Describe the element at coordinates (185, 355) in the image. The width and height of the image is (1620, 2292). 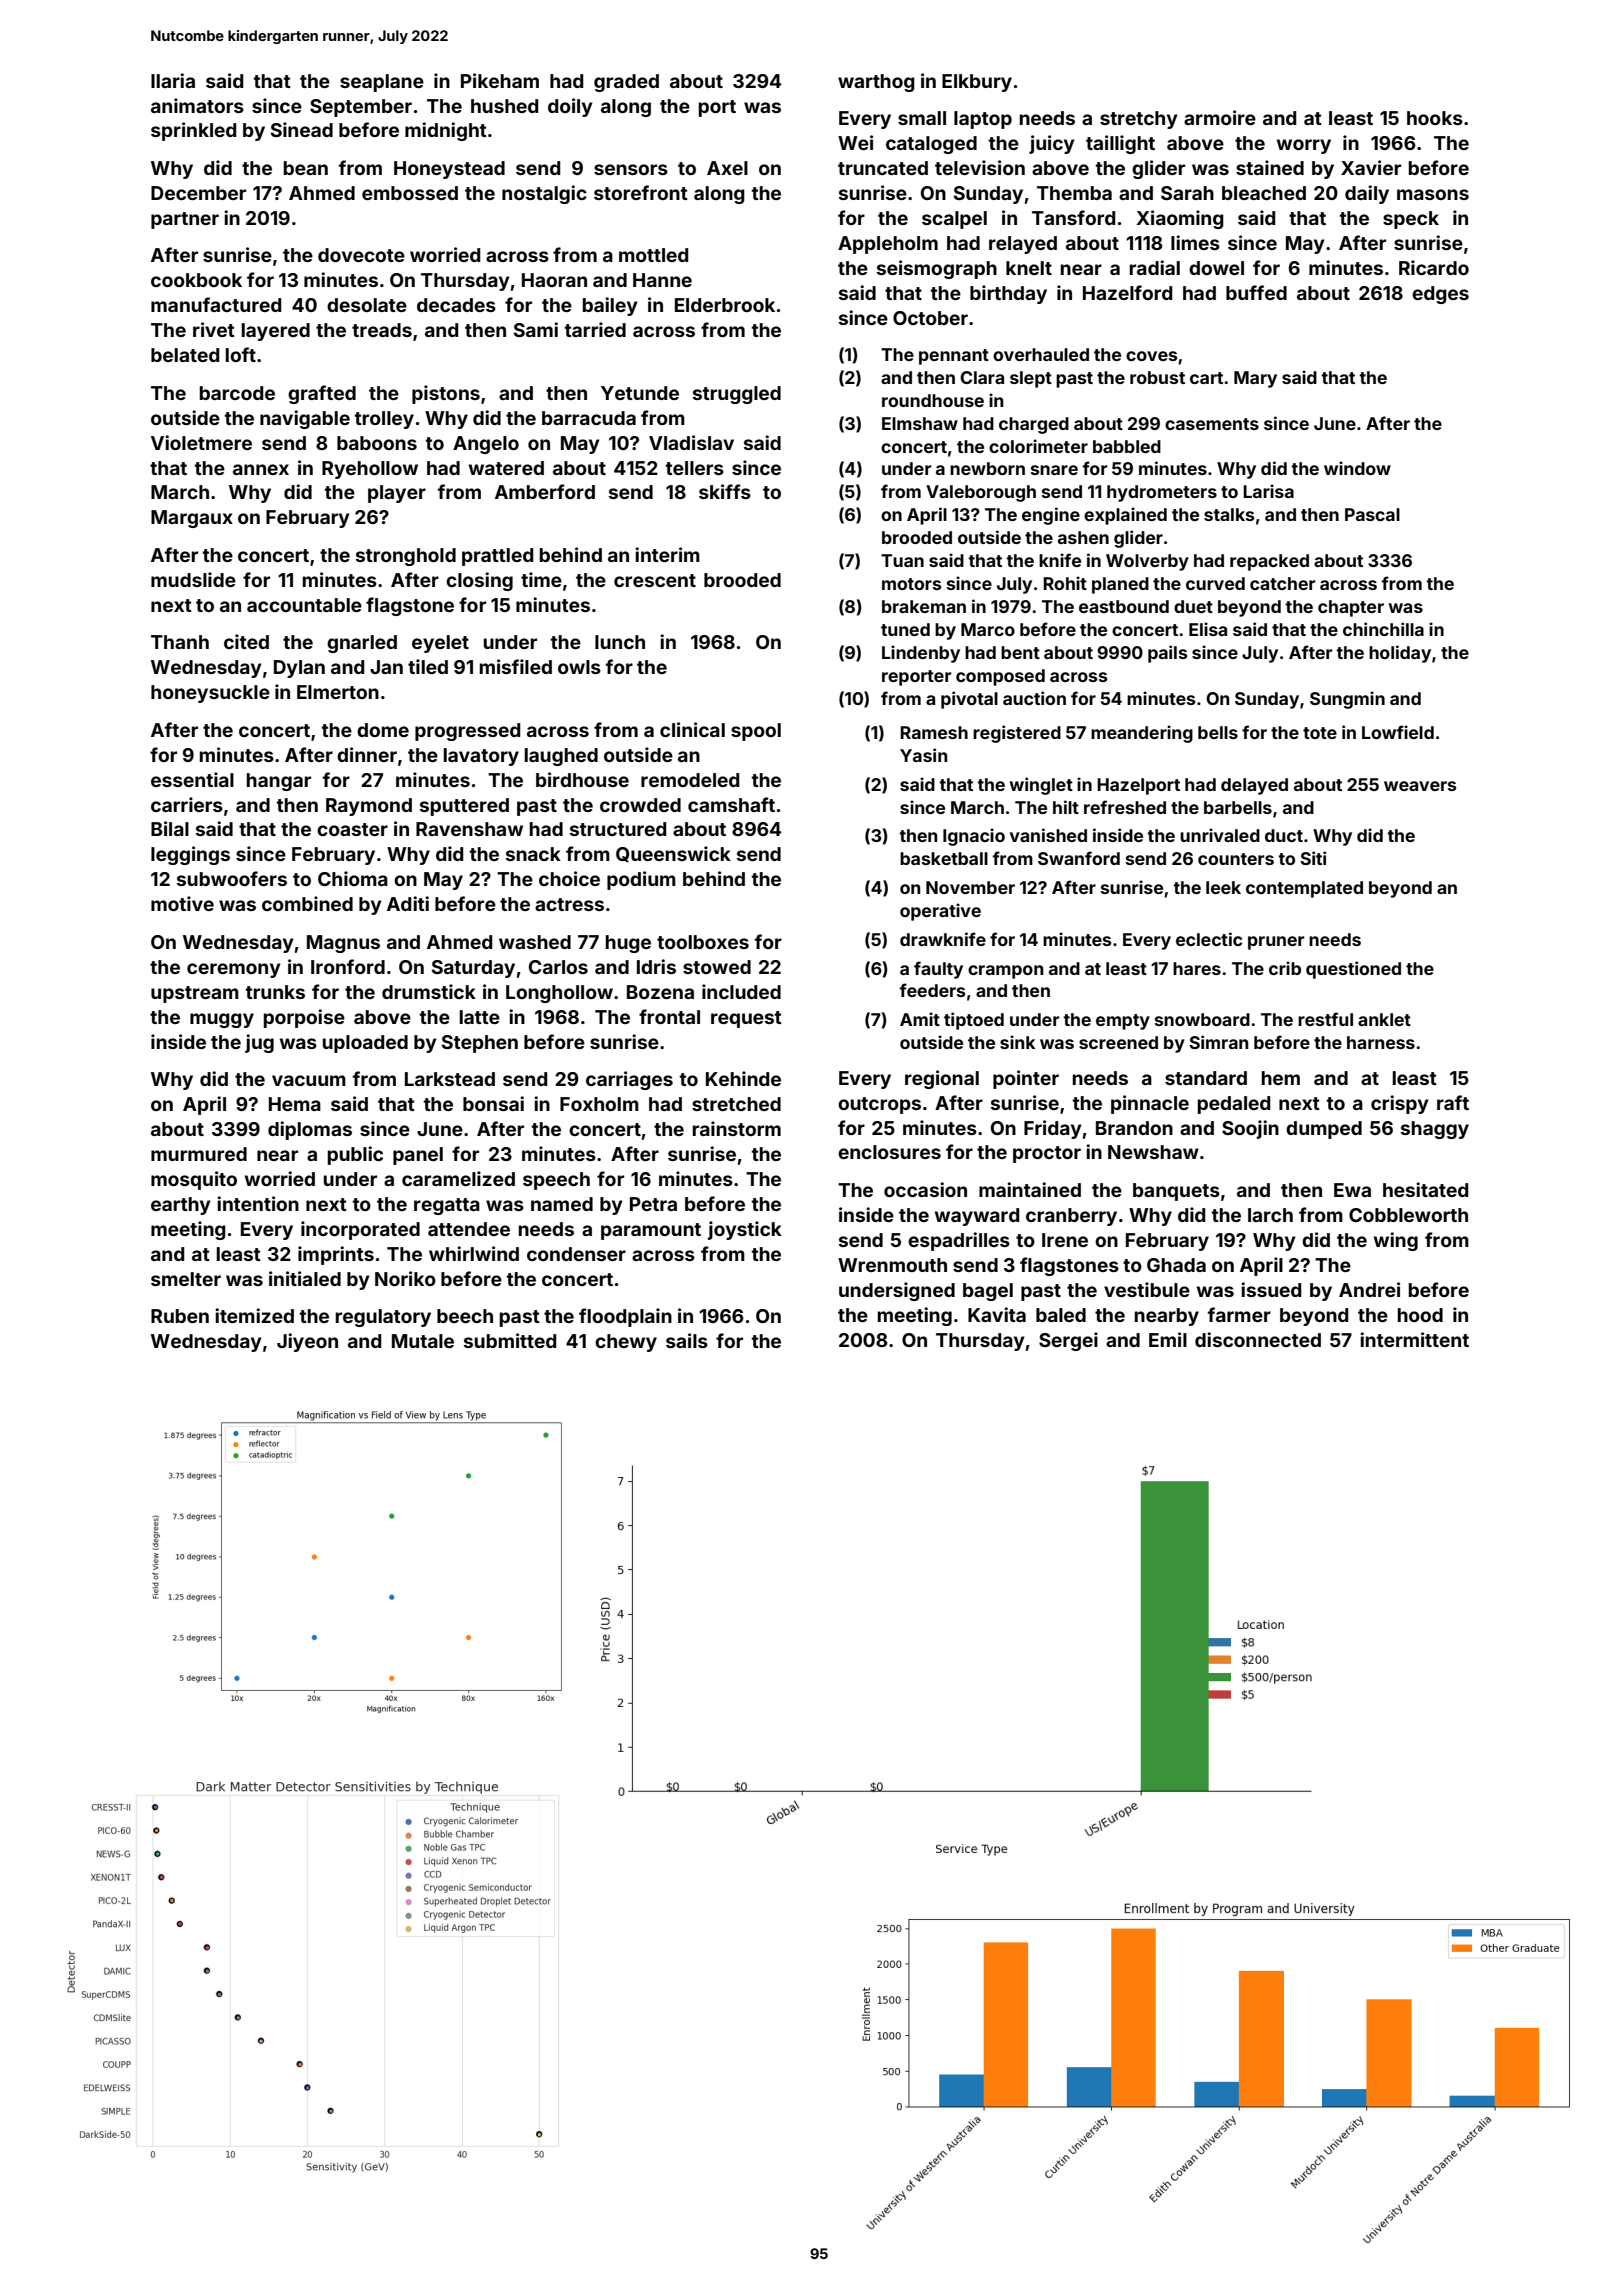
I see `belated` at that location.
